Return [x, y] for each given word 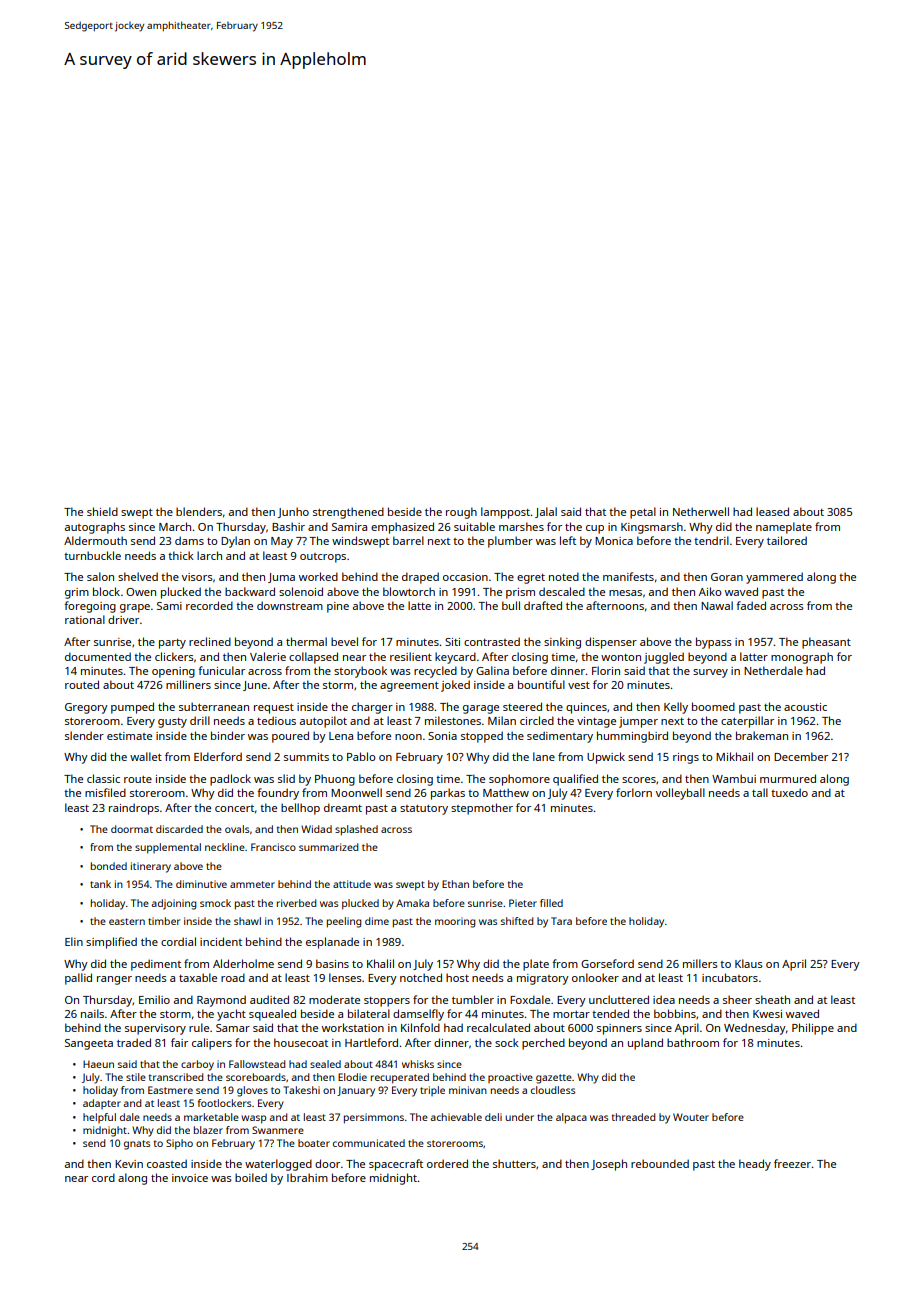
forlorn [634, 792]
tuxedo [789, 792]
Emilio [154, 999]
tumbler [473, 999]
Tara [561, 921]
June [255, 686]
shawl [247, 921]
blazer [208, 1130]
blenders [199, 511]
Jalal [546, 512]
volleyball [680, 794]
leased [772, 511]
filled [551, 903]
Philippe [813, 1029]
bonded [109, 866]
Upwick [606, 758]
